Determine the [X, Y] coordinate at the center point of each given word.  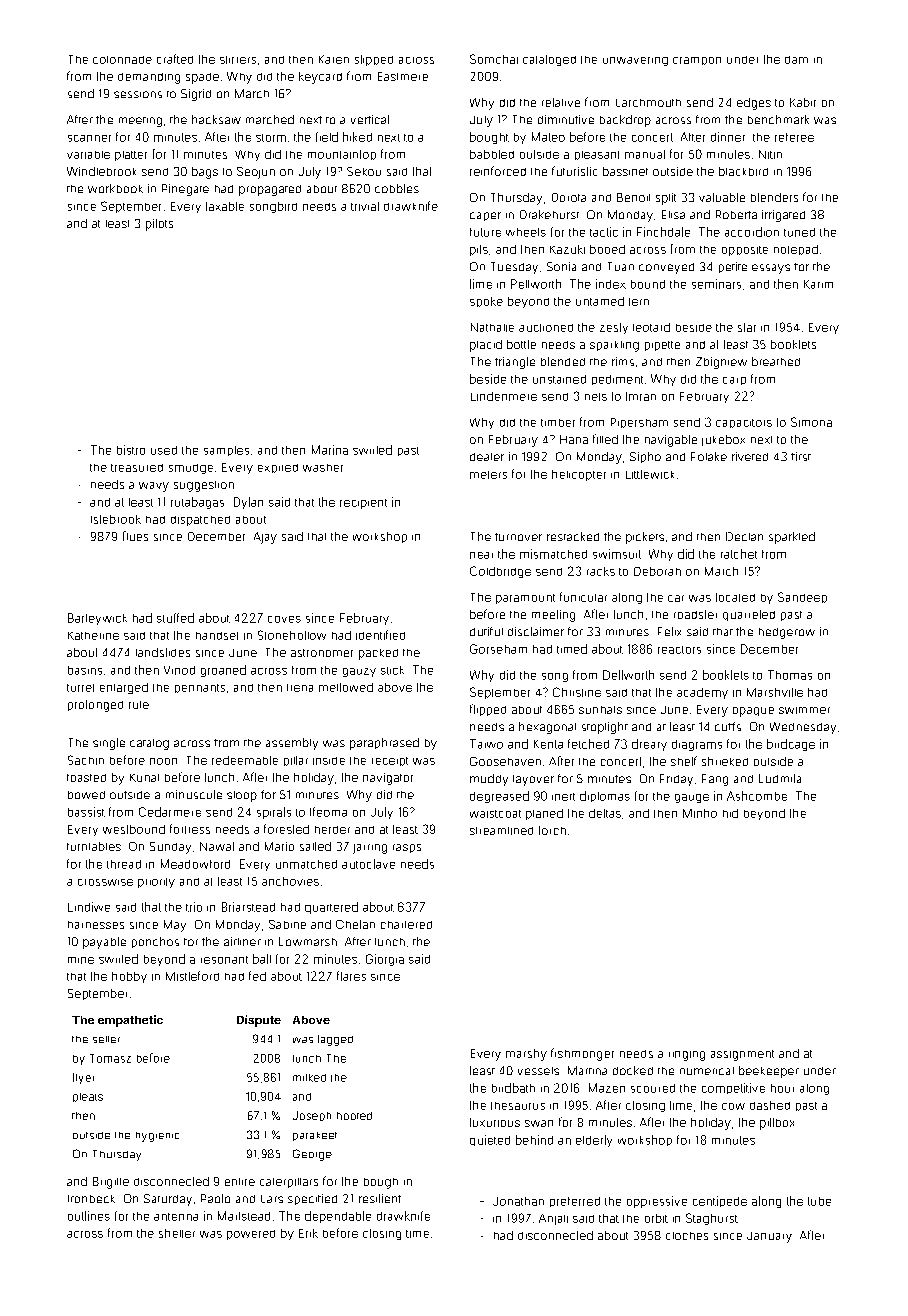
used [164, 450]
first [801, 456]
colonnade [122, 60]
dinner [728, 137]
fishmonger [582, 1054]
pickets [645, 538]
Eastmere [403, 76]
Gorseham [498, 649]
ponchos [155, 942]
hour [782, 1088]
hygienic [157, 1137]
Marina [330, 450]
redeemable [245, 760]
